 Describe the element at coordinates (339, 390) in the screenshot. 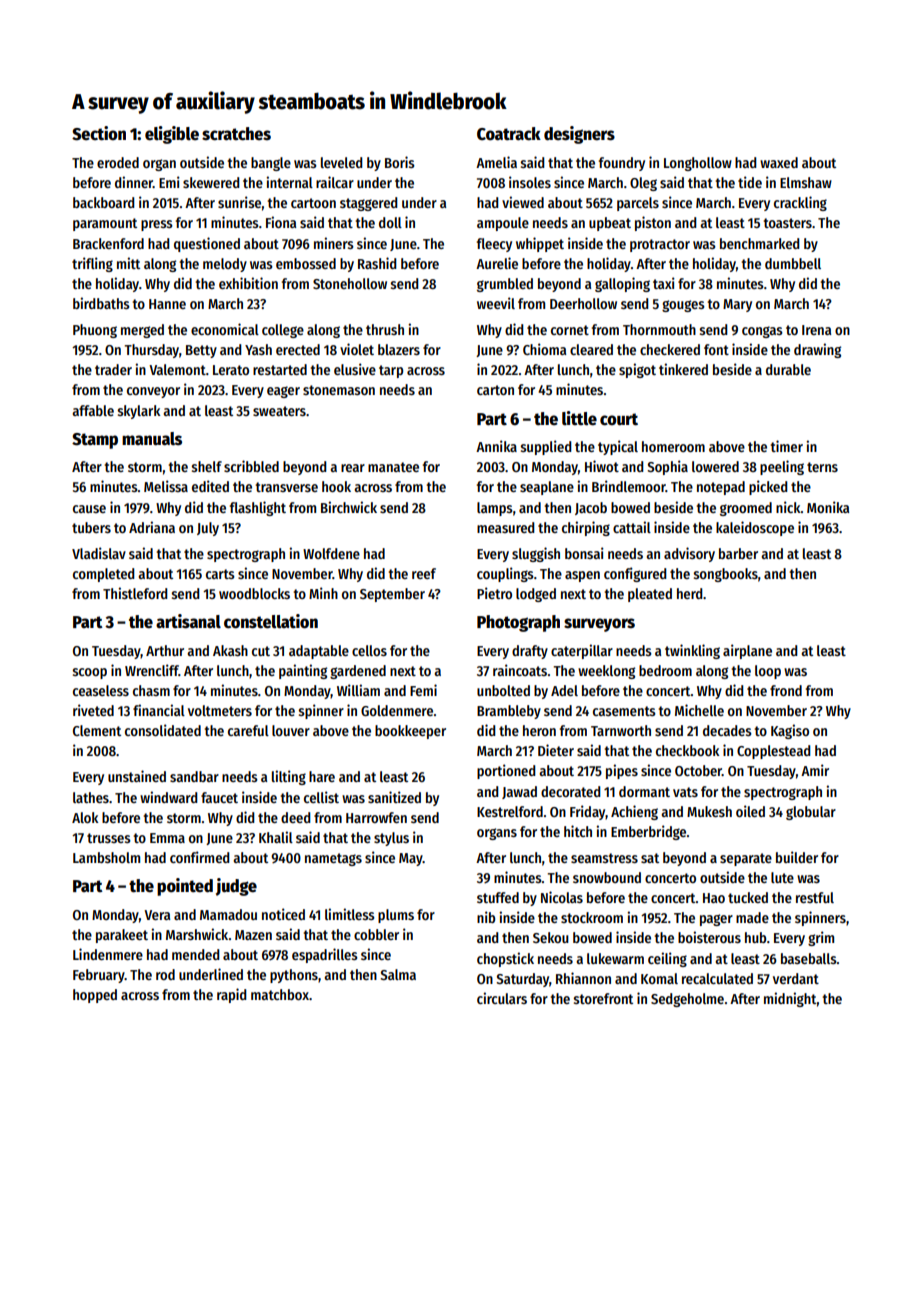

I see `stonemason` at that location.
